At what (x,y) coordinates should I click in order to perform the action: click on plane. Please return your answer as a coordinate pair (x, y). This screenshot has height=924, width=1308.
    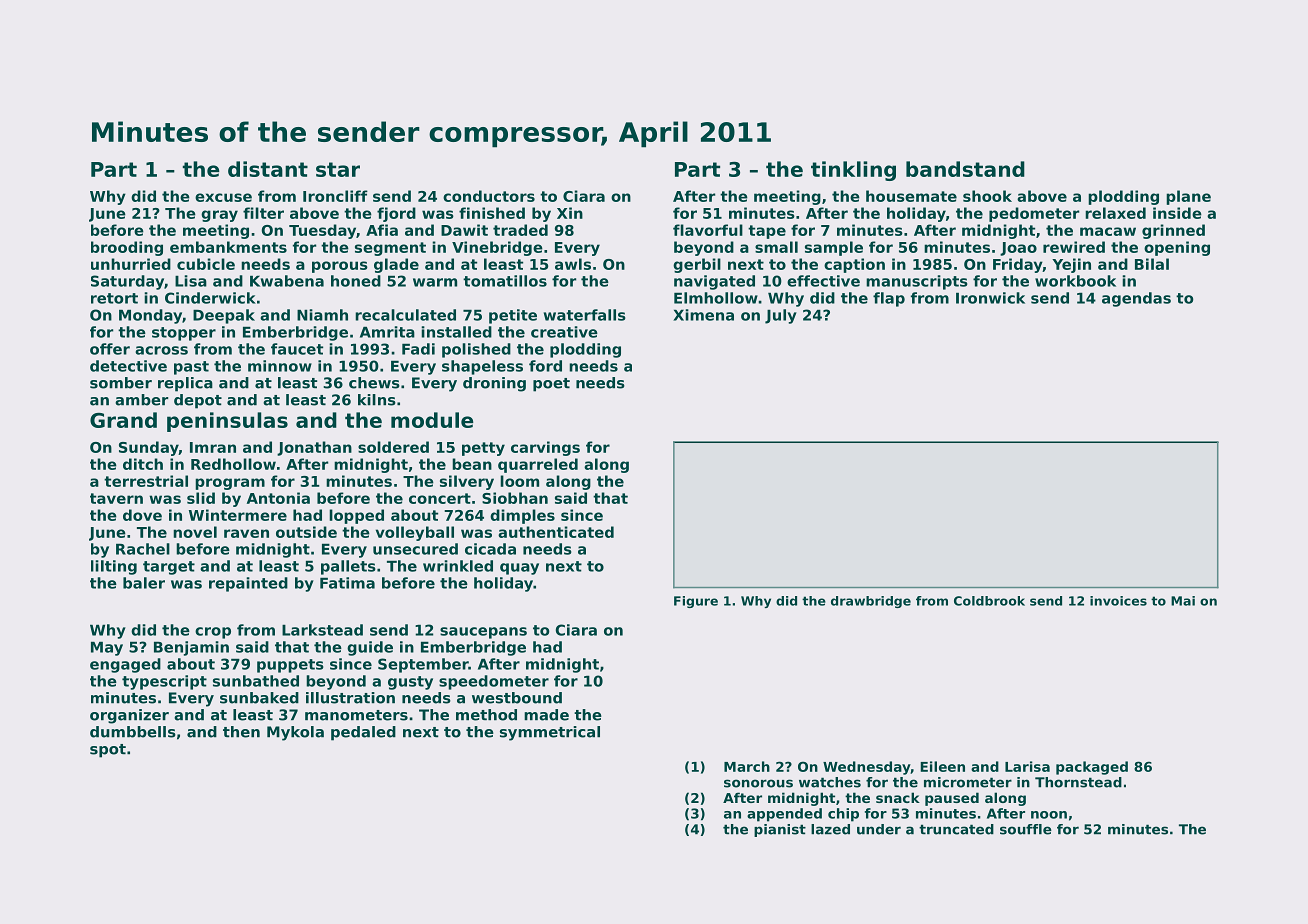
    Looking at the image, I should click on (1188, 197).
